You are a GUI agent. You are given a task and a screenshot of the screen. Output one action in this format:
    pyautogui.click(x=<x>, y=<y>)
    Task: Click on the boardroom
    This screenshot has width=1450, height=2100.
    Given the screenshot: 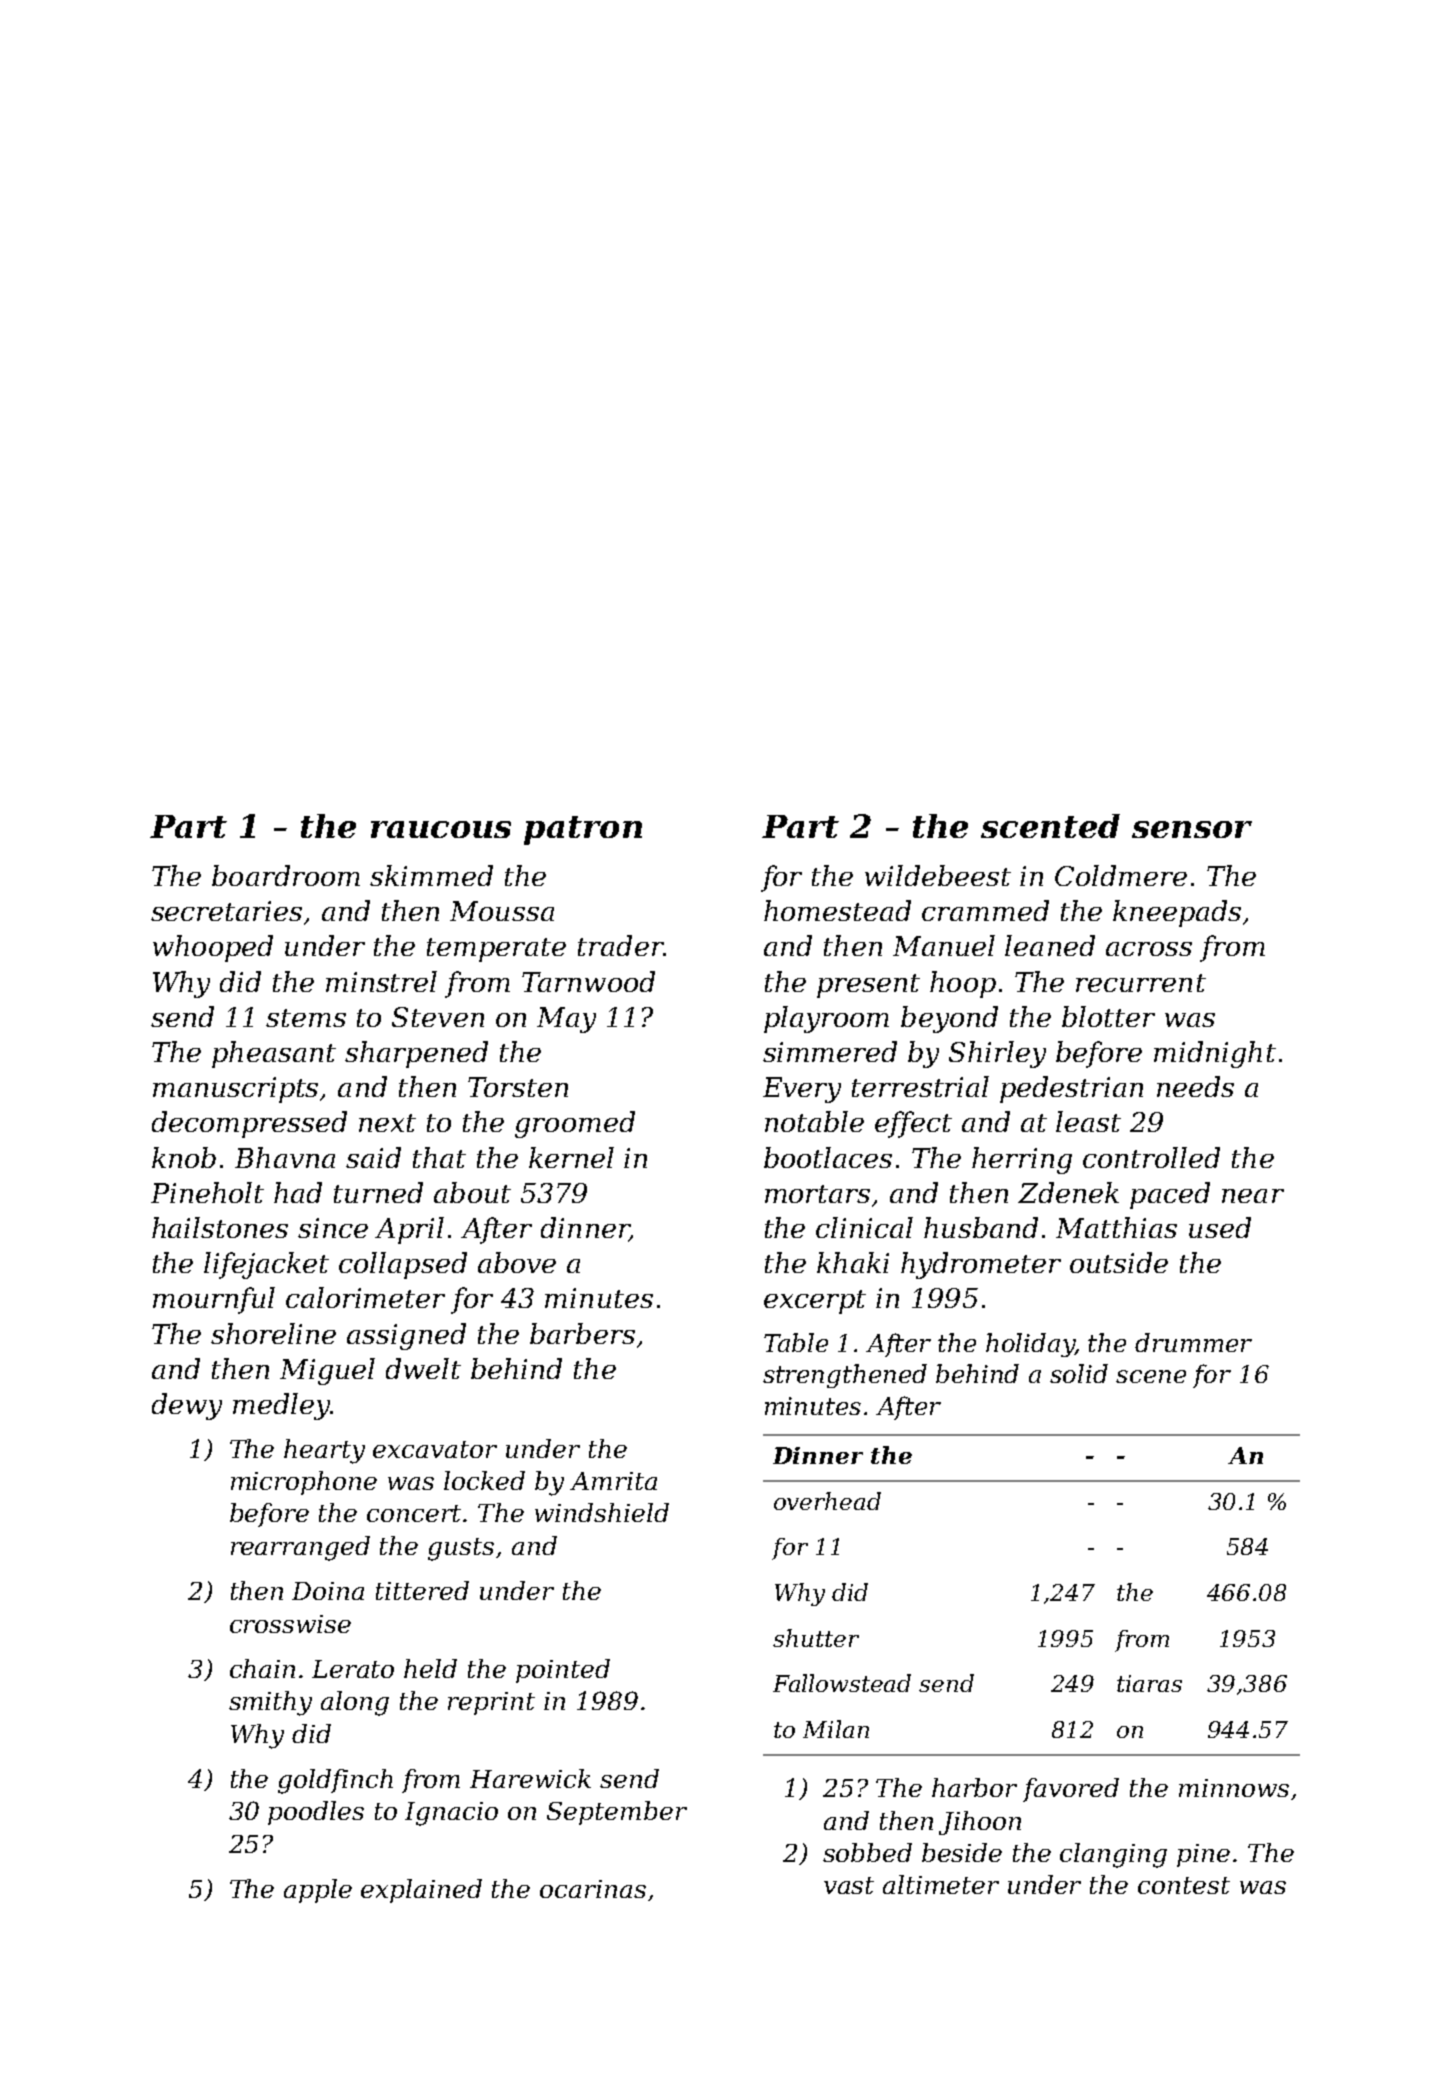 What is the action you would take?
    pyautogui.click(x=286, y=875)
